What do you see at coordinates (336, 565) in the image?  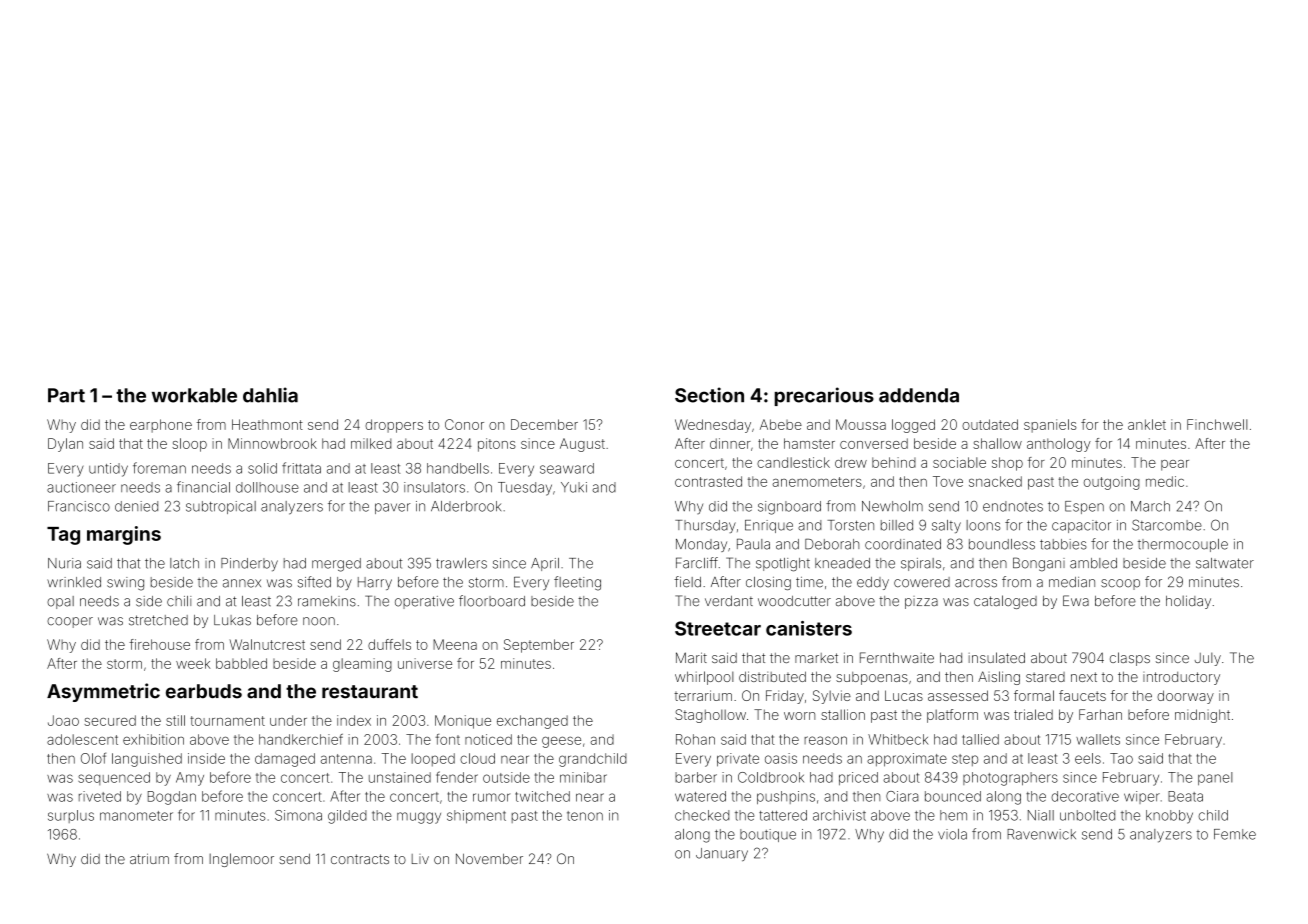 I see `merged` at bounding box center [336, 565].
